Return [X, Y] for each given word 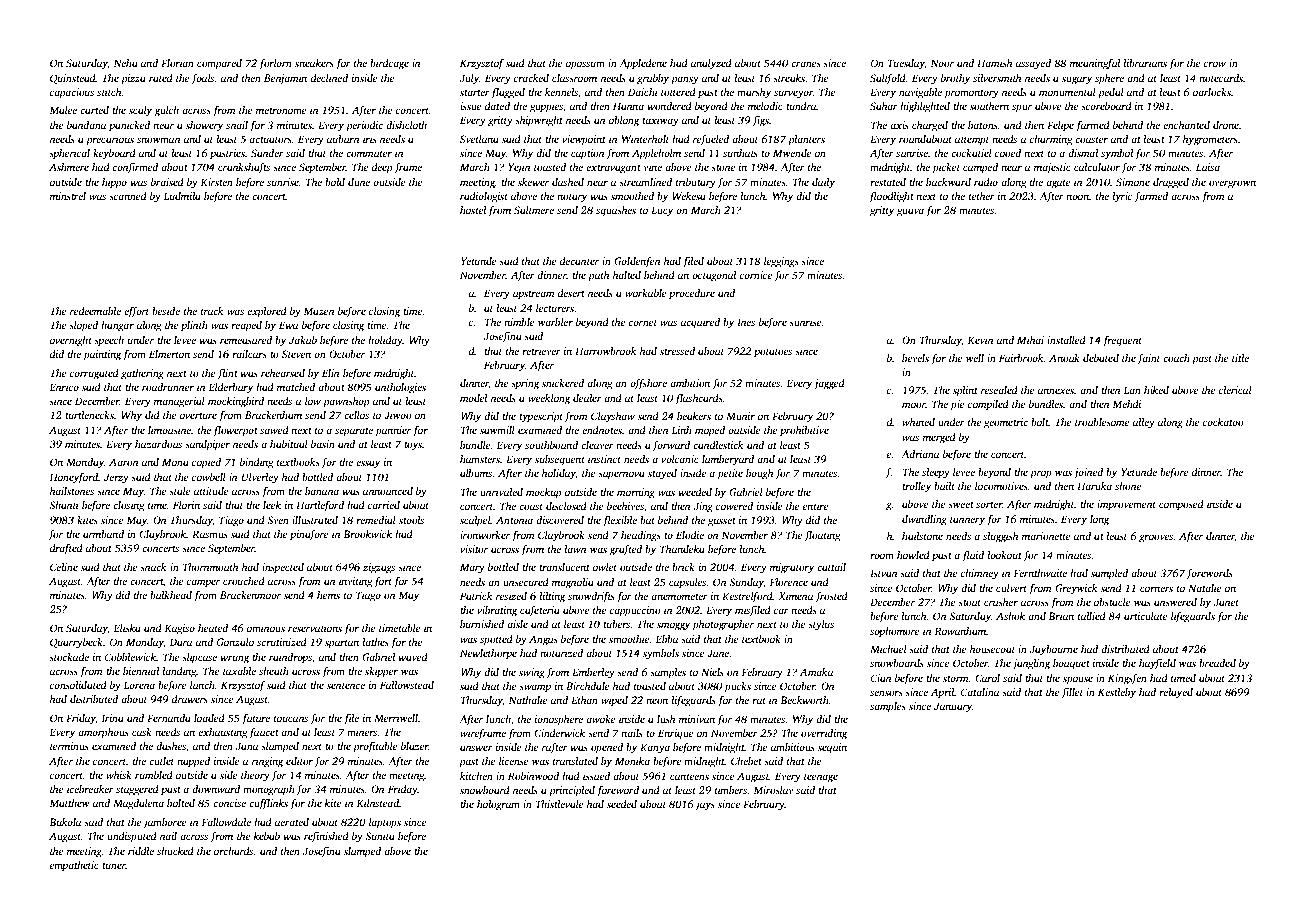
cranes [806, 64]
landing [179, 672]
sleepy [936, 473]
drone [1226, 125]
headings [641, 536]
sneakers [314, 63]
